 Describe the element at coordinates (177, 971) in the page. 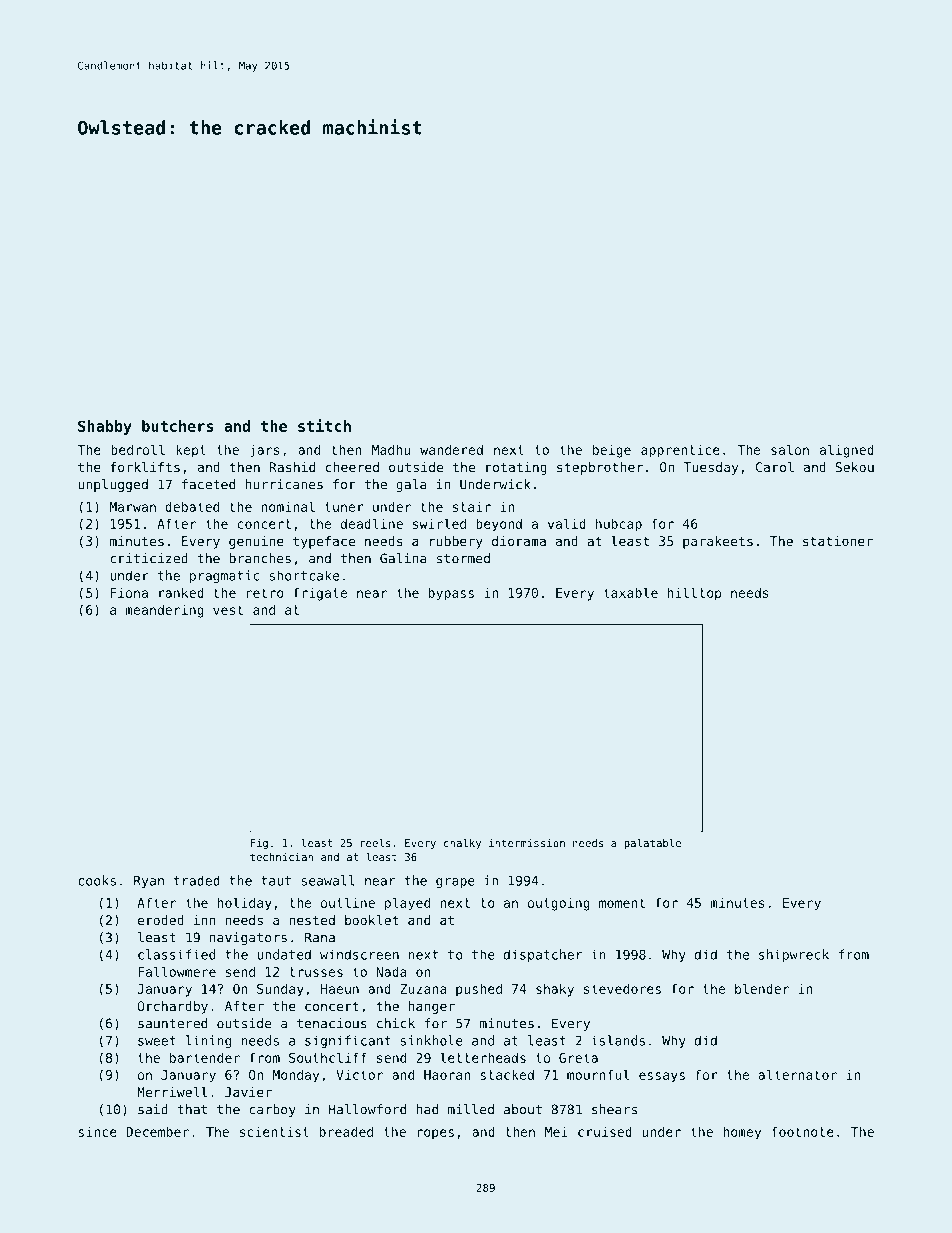

I see `Fallowmere` at that location.
